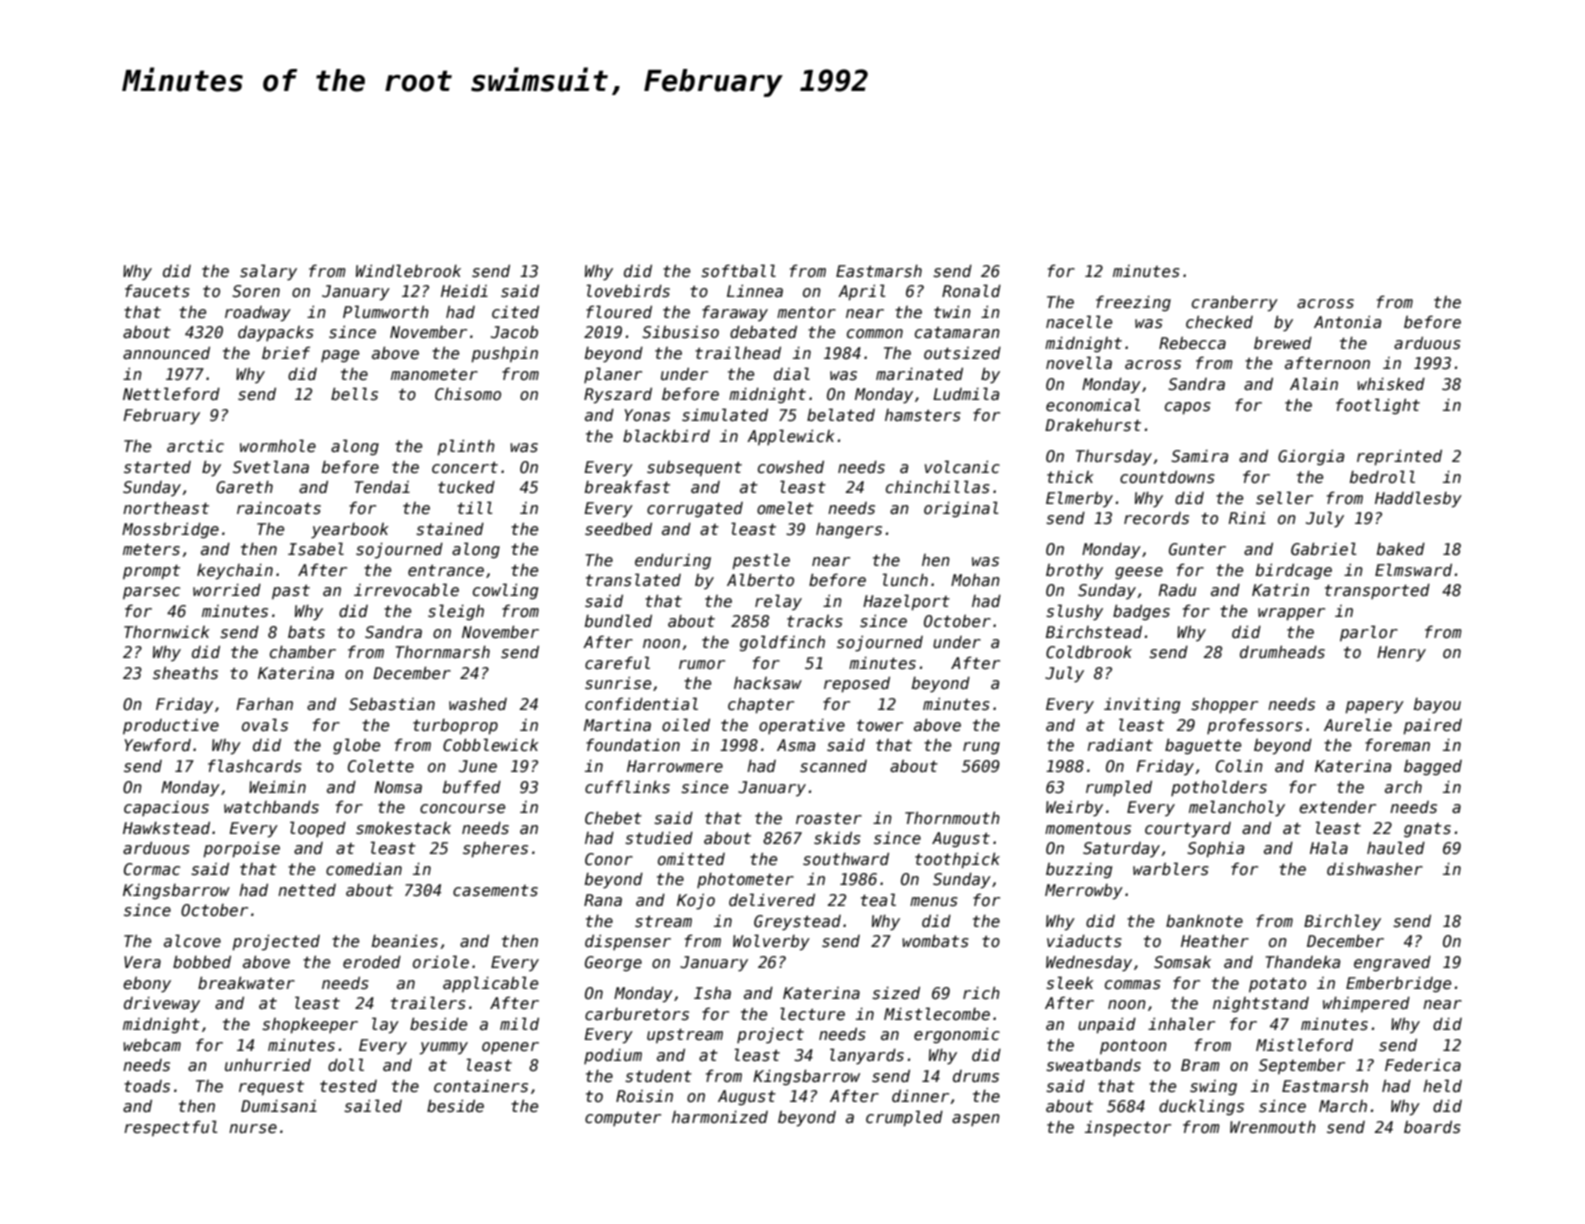  Describe the element at coordinates (619, 311) in the screenshot. I see `floured` at that location.
